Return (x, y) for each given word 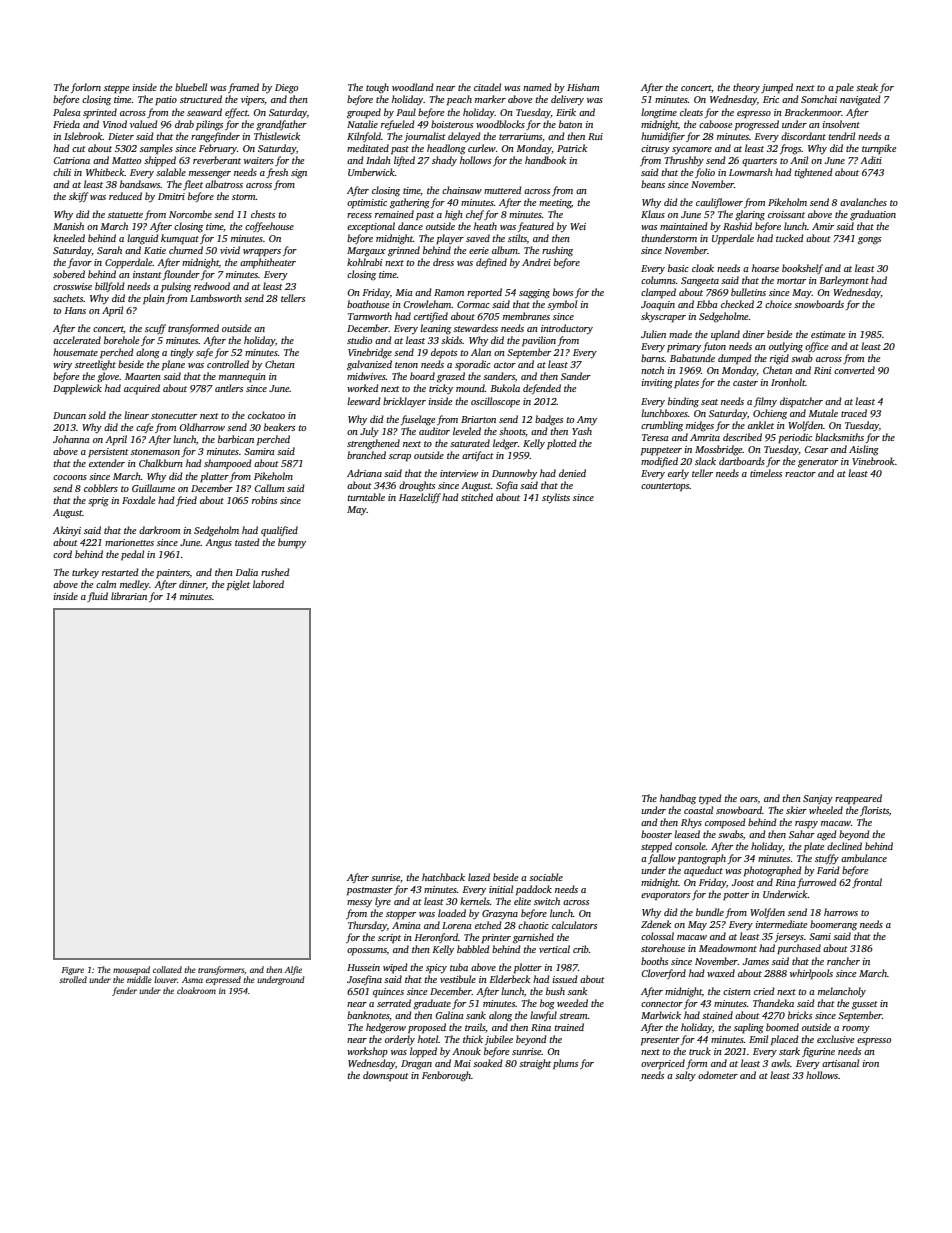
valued (144, 124)
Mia (404, 292)
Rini (823, 370)
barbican (236, 439)
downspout (386, 1076)
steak (867, 87)
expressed (223, 980)
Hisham (583, 87)
